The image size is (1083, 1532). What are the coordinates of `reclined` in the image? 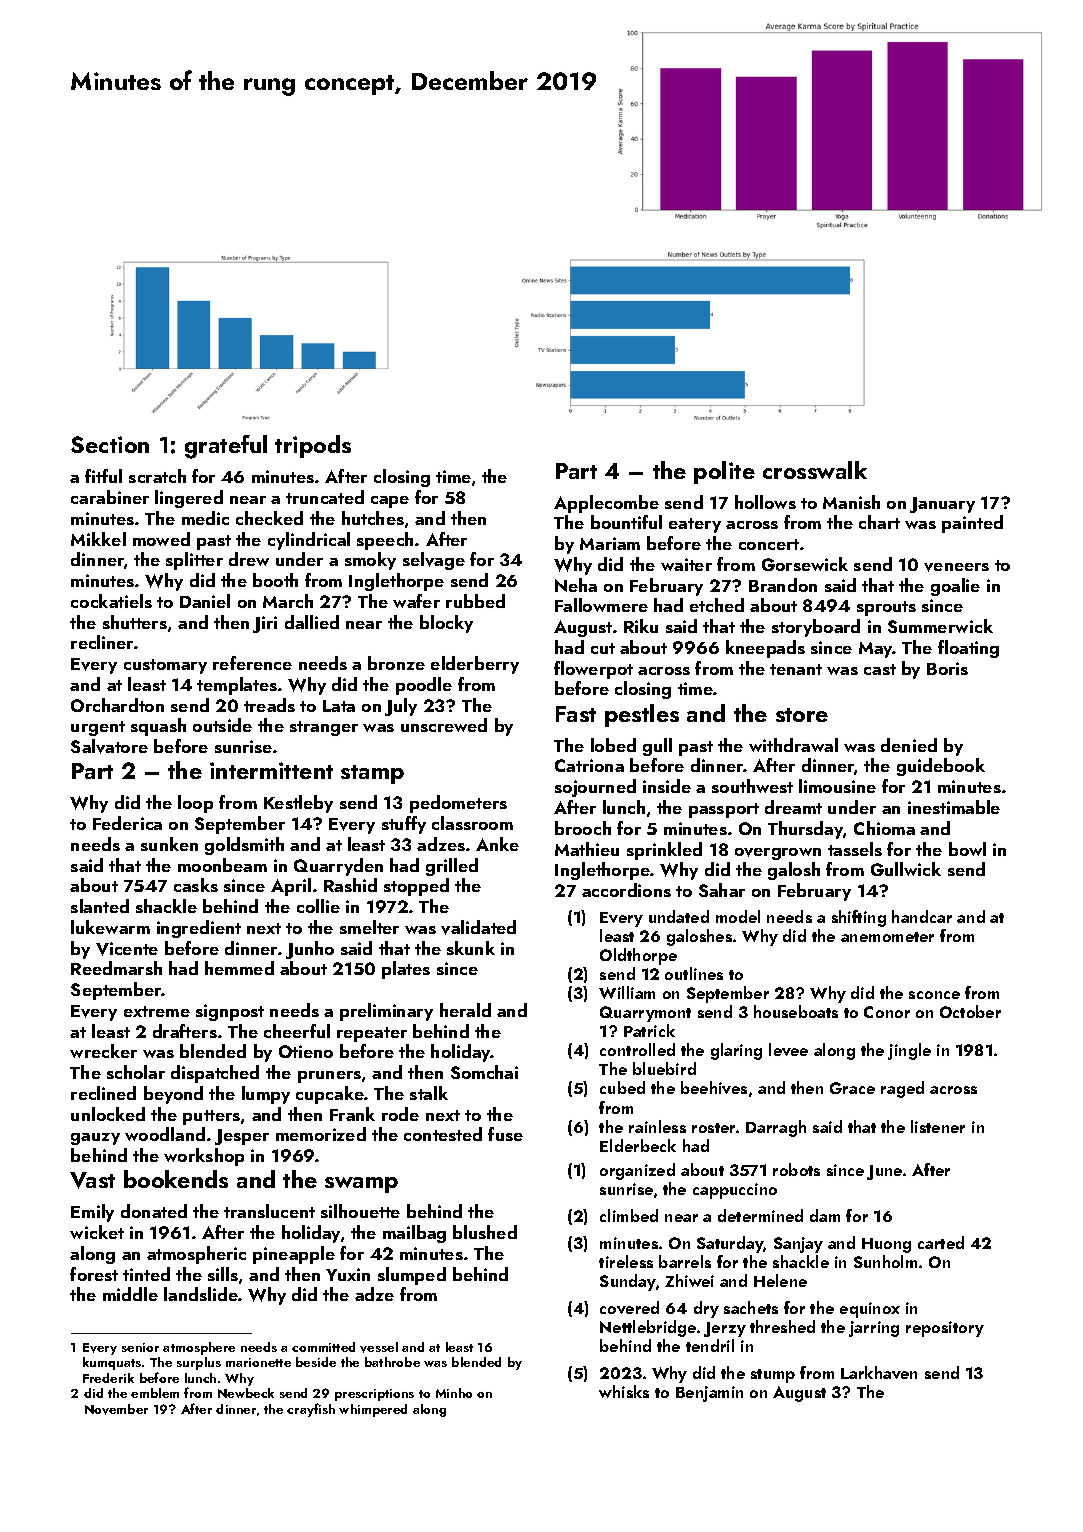 It's located at (103, 1093).
